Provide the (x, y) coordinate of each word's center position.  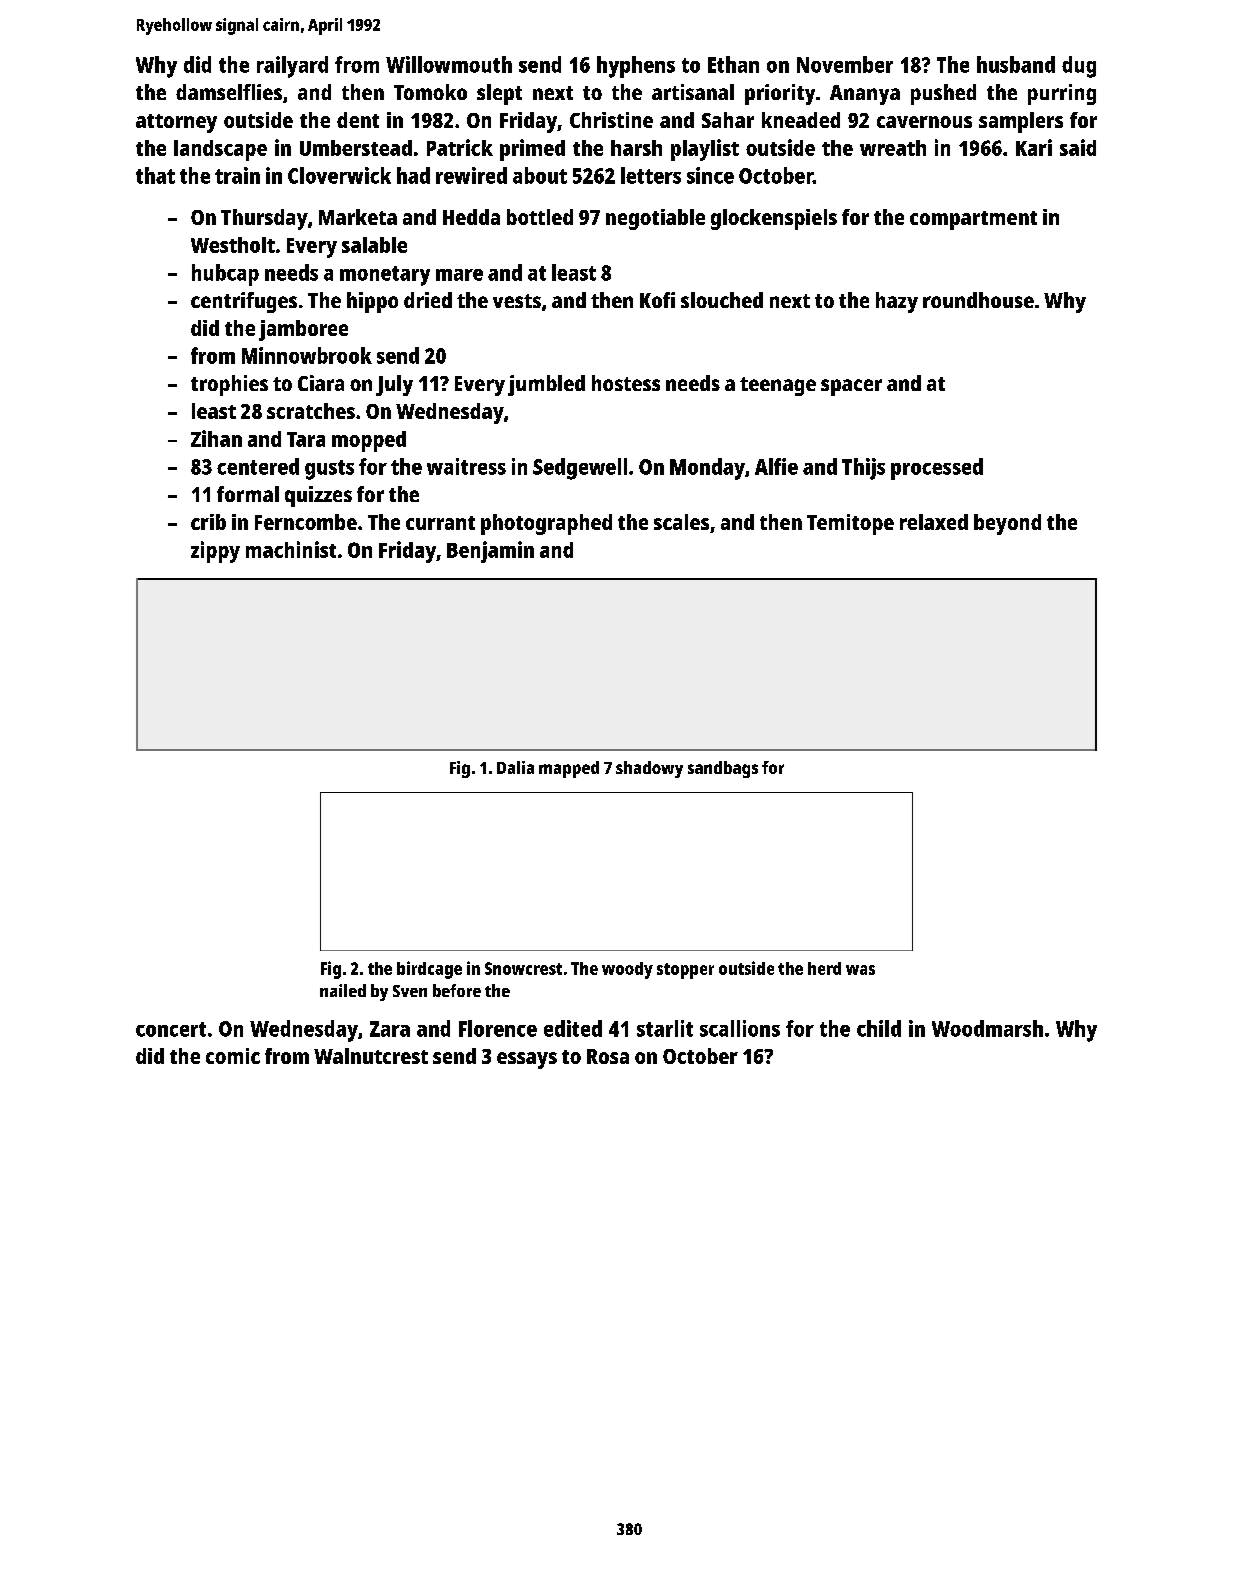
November (845, 64)
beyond (1007, 524)
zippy (215, 552)
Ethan (733, 64)
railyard (292, 67)
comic (233, 1056)
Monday (707, 469)
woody (627, 970)
